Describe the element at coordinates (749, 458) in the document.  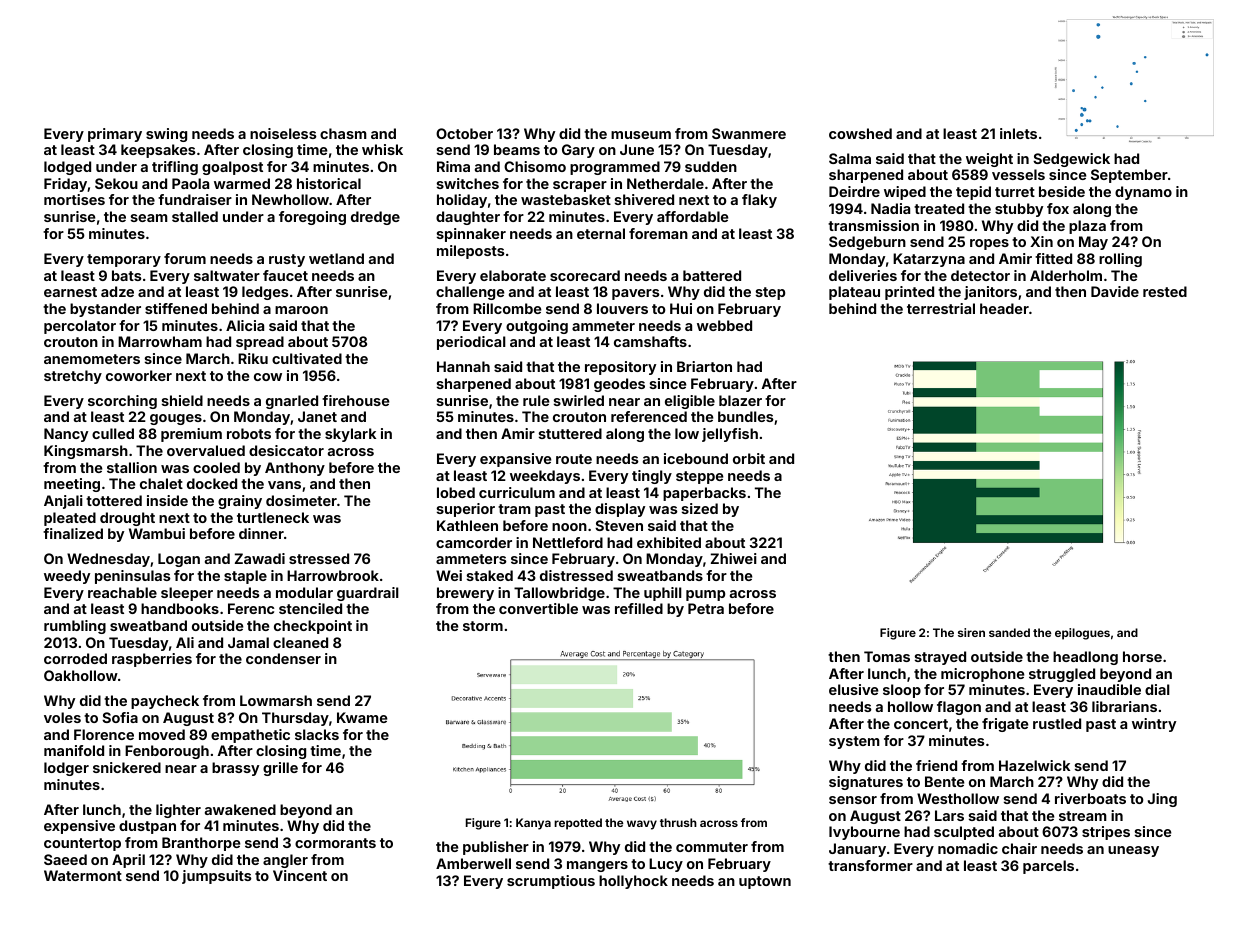
I see `orbit` at that location.
